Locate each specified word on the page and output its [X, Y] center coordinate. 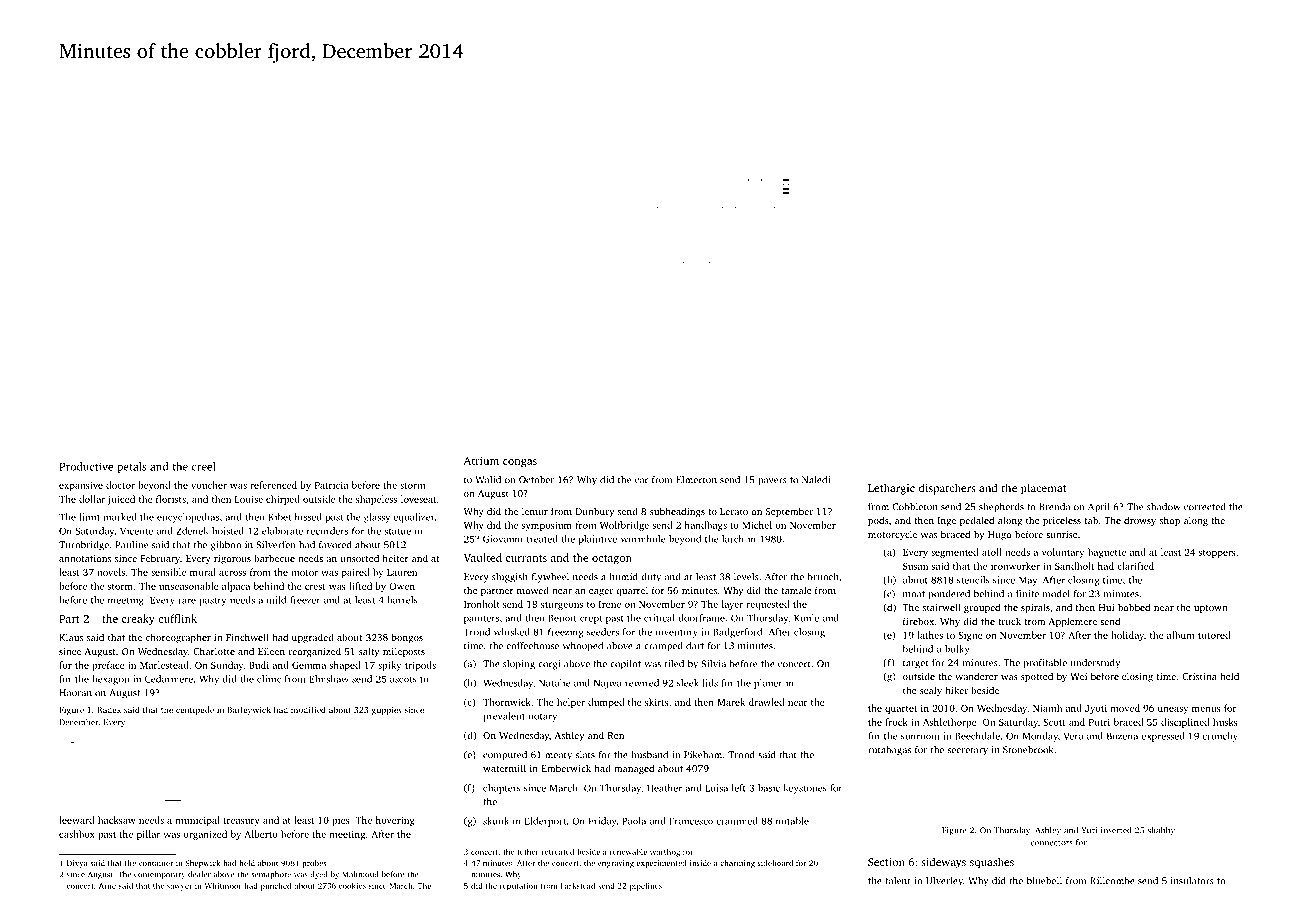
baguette [1107, 553]
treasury [241, 822]
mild [276, 600]
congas [520, 463]
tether [528, 852]
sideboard [775, 863]
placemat [1044, 489]
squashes [992, 863]
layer [732, 605]
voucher [209, 485]
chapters [502, 789]
